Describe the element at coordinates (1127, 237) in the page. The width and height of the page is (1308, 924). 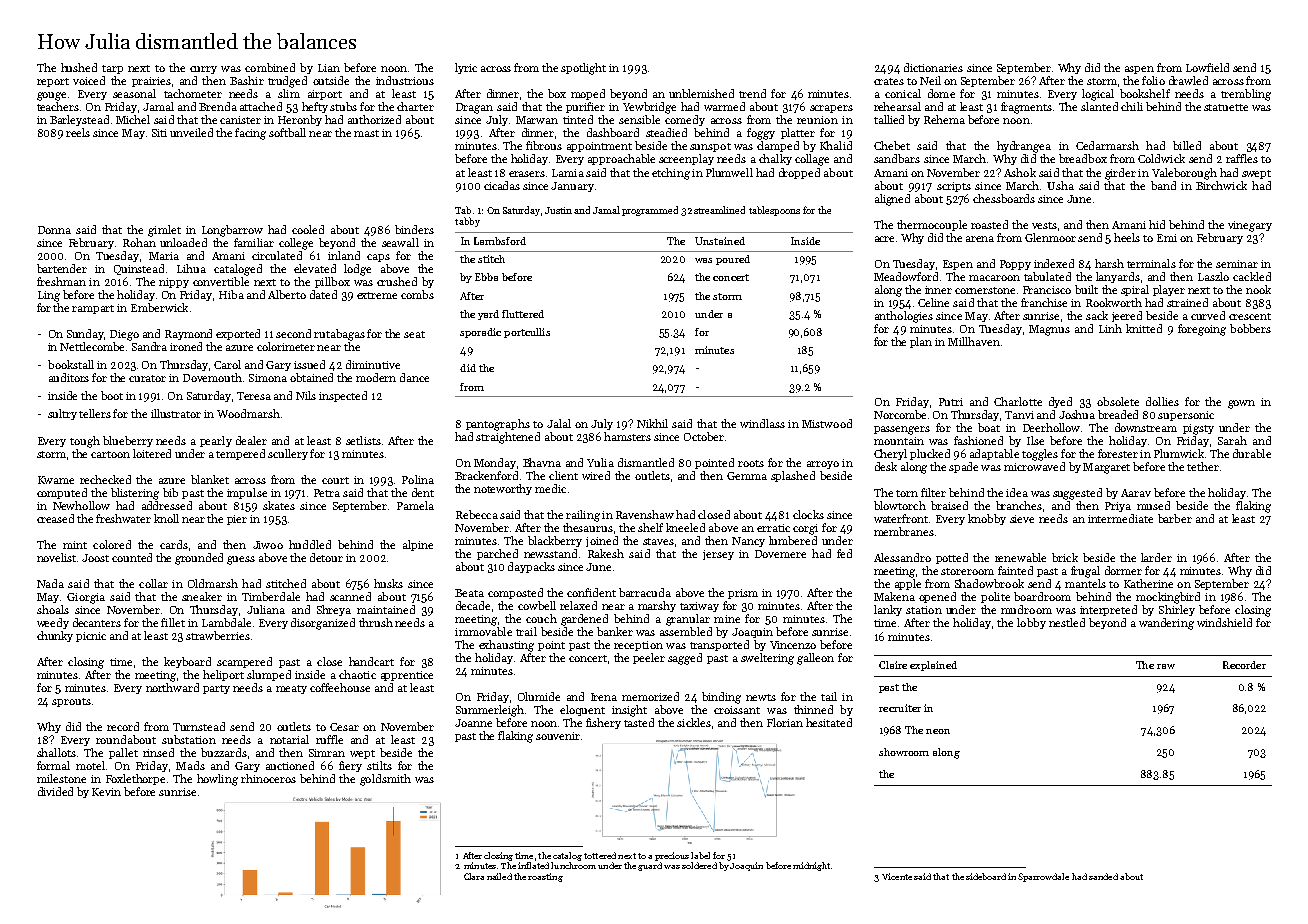
I see `heels` at that location.
